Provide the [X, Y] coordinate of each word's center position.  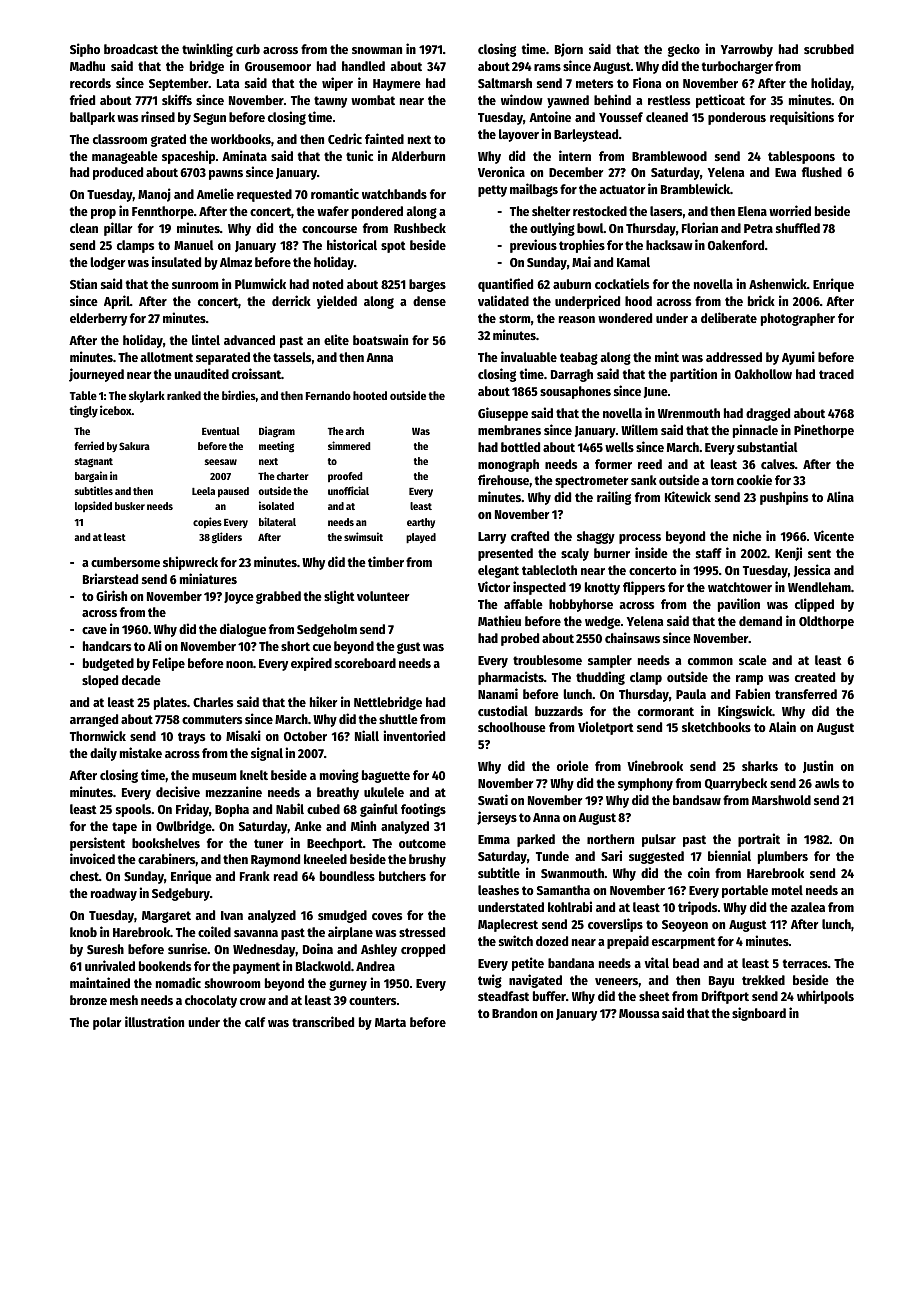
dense [429, 301]
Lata [228, 83]
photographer [798, 319]
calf [255, 1022]
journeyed [96, 375]
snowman [377, 50]
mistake [141, 752]
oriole [573, 765]
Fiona [647, 82]
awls [827, 783]
